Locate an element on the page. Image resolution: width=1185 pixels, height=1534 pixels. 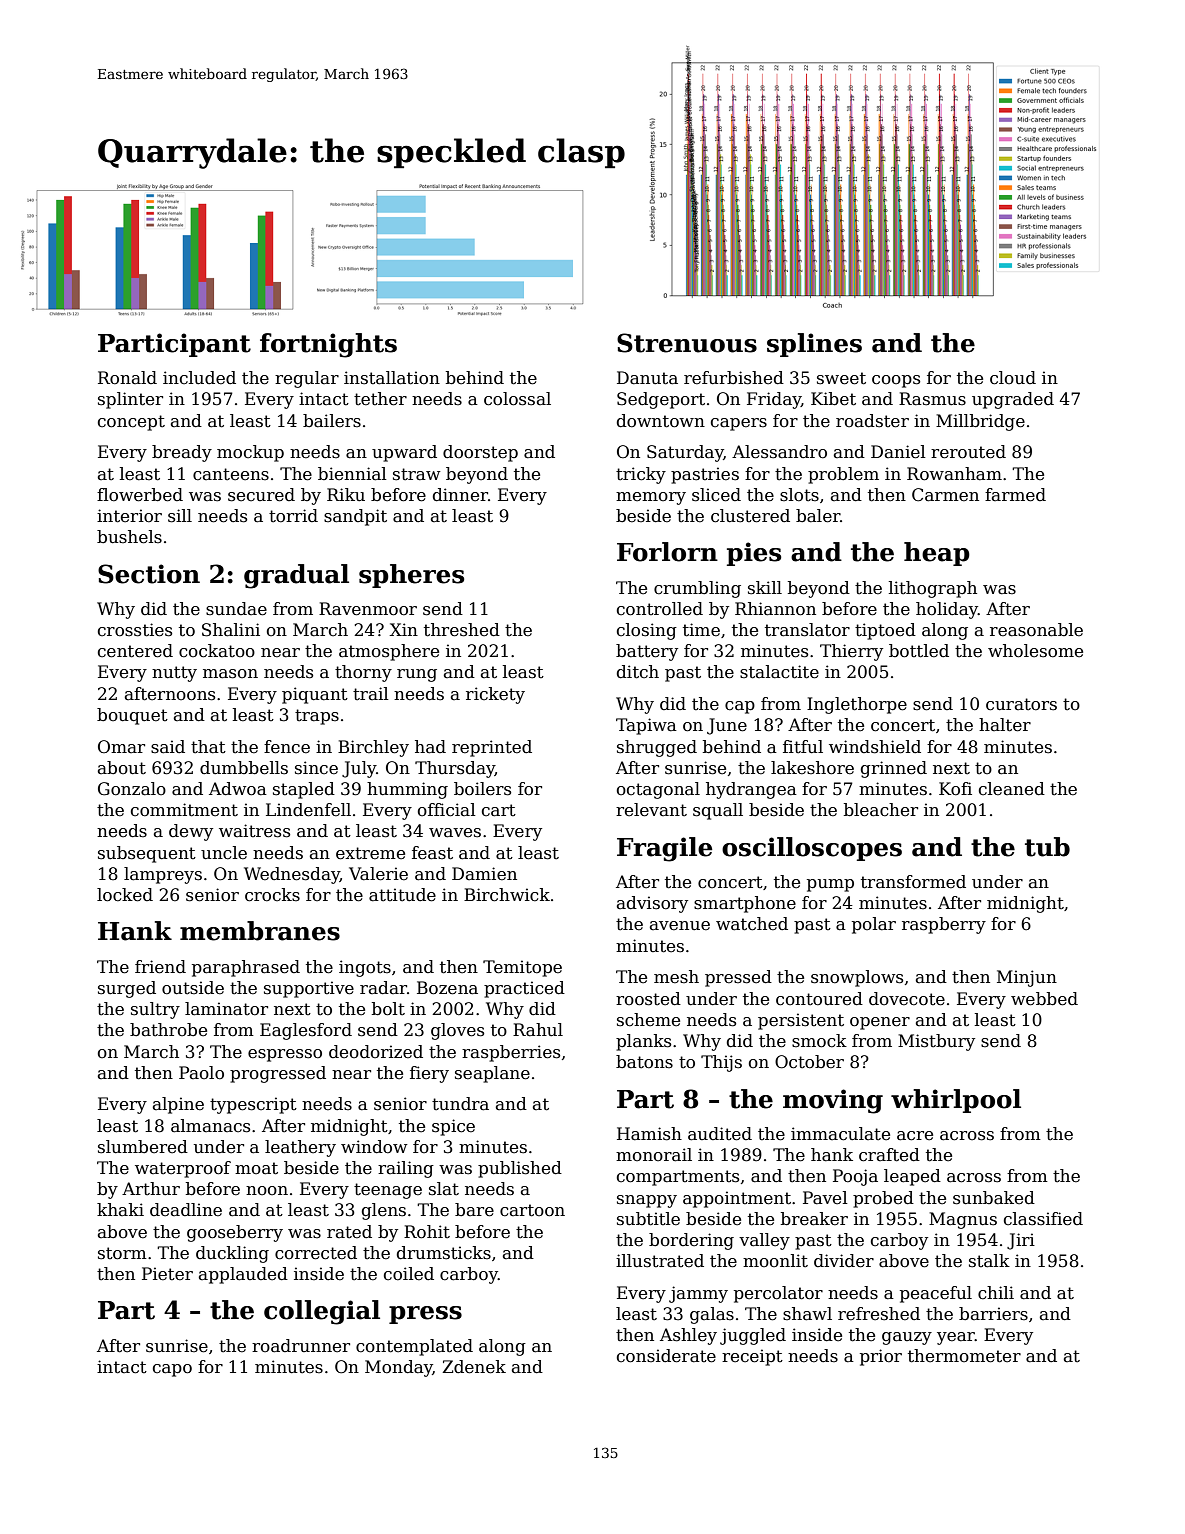
fortnights is located at coordinates (328, 345).
